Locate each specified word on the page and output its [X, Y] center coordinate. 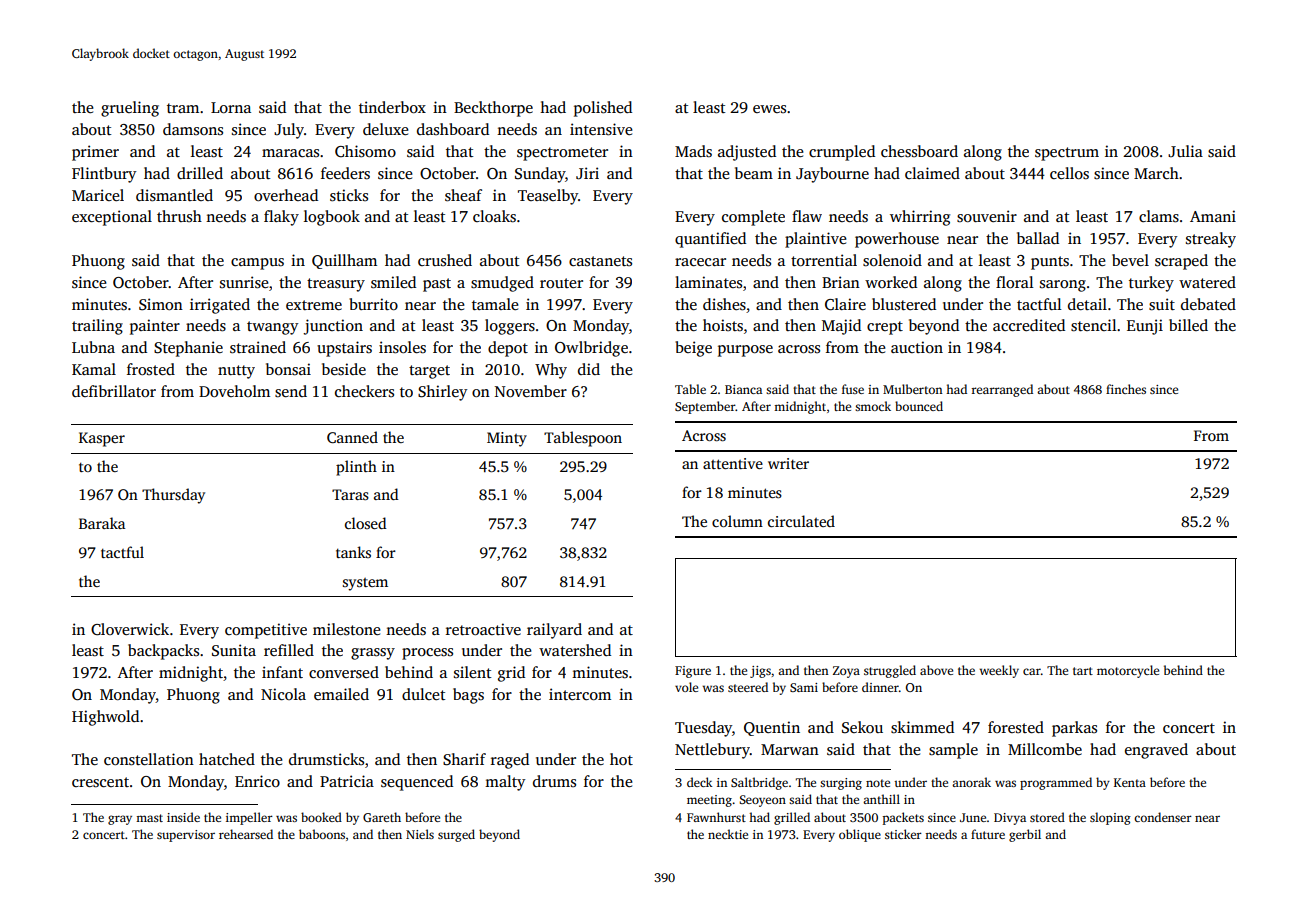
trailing [97, 327]
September [705, 407]
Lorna [231, 107]
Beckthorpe [493, 109]
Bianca [743, 389]
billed [1188, 325]
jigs [760, 672]
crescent [100, 782]
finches [1126, 389]
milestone [347, 629]
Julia [1185, 151]
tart [1083, 671]
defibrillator [114, 391]
